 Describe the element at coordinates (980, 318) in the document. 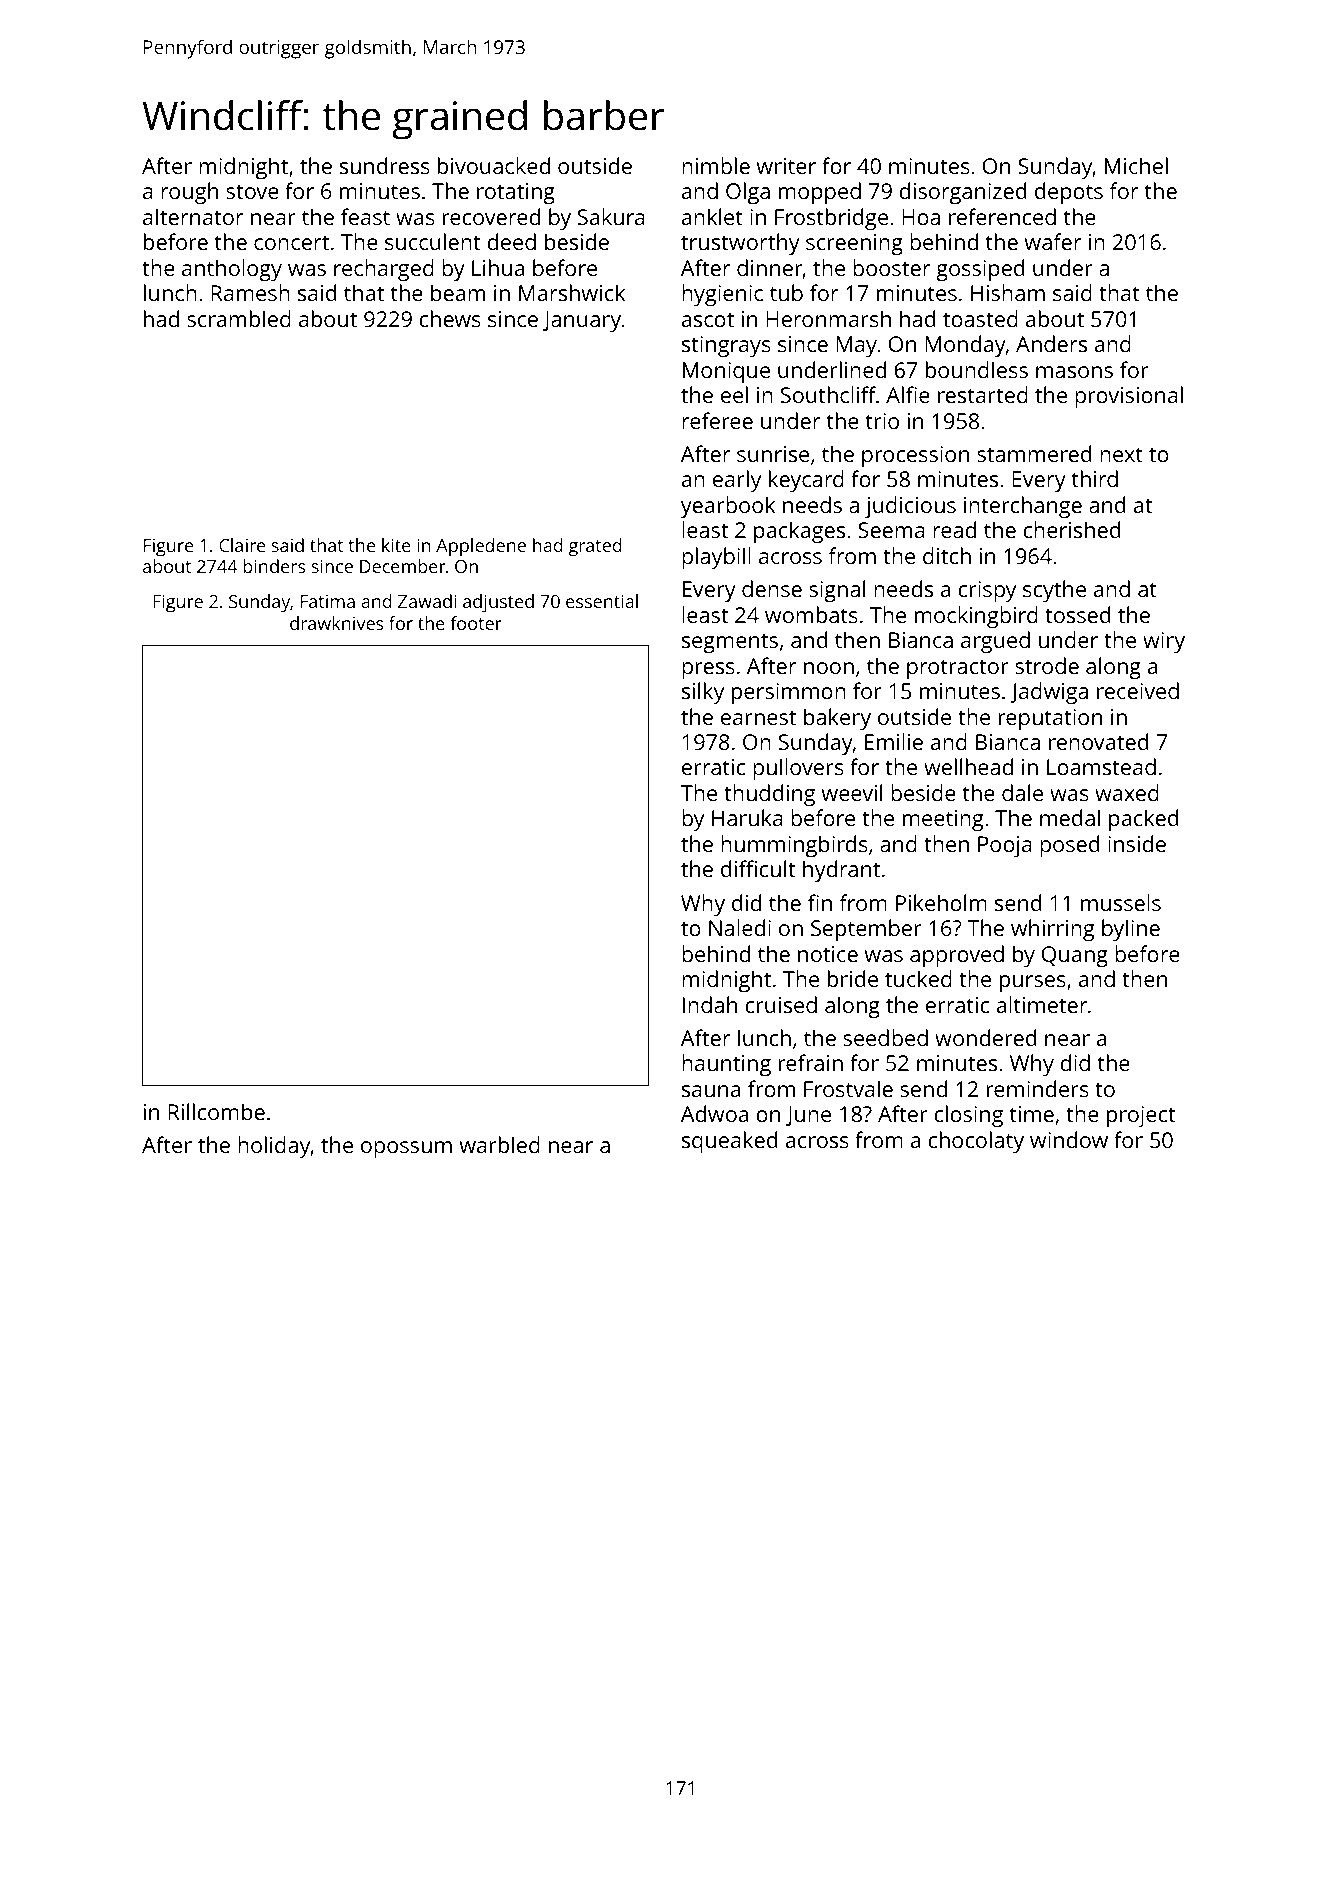

I see `toasted` at that location.
